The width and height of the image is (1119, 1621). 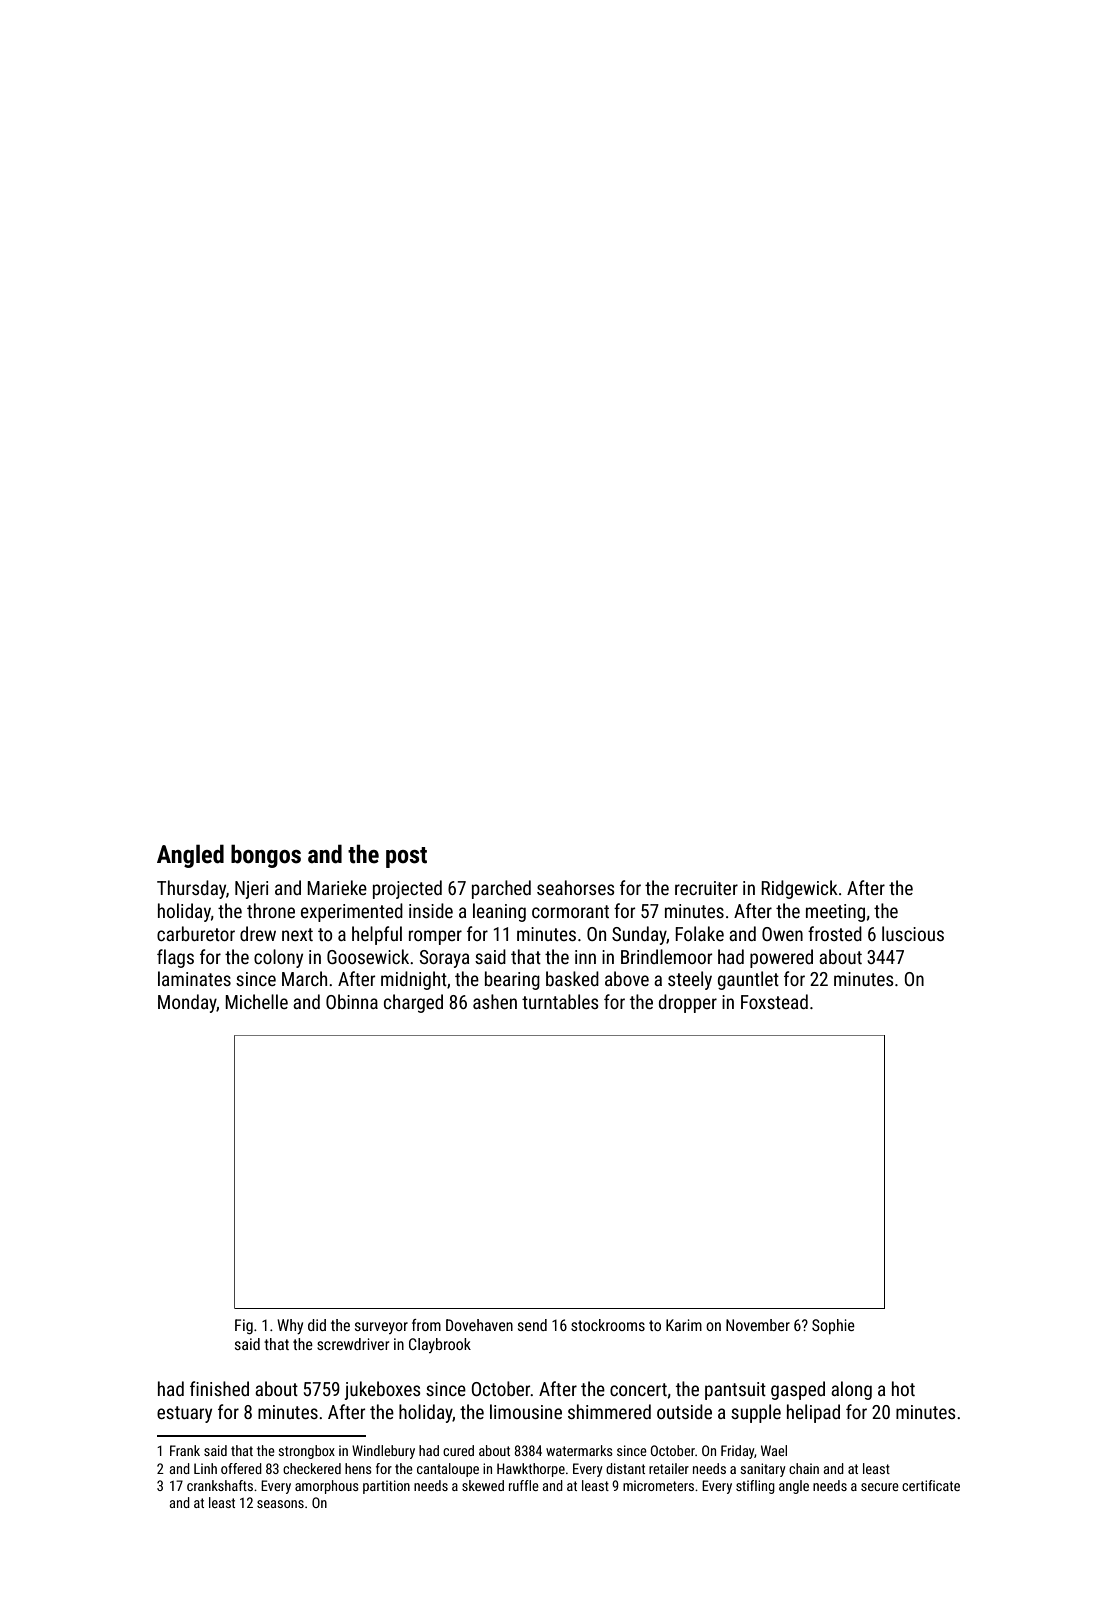 I want to click on post, so click(x=406, y=857).
